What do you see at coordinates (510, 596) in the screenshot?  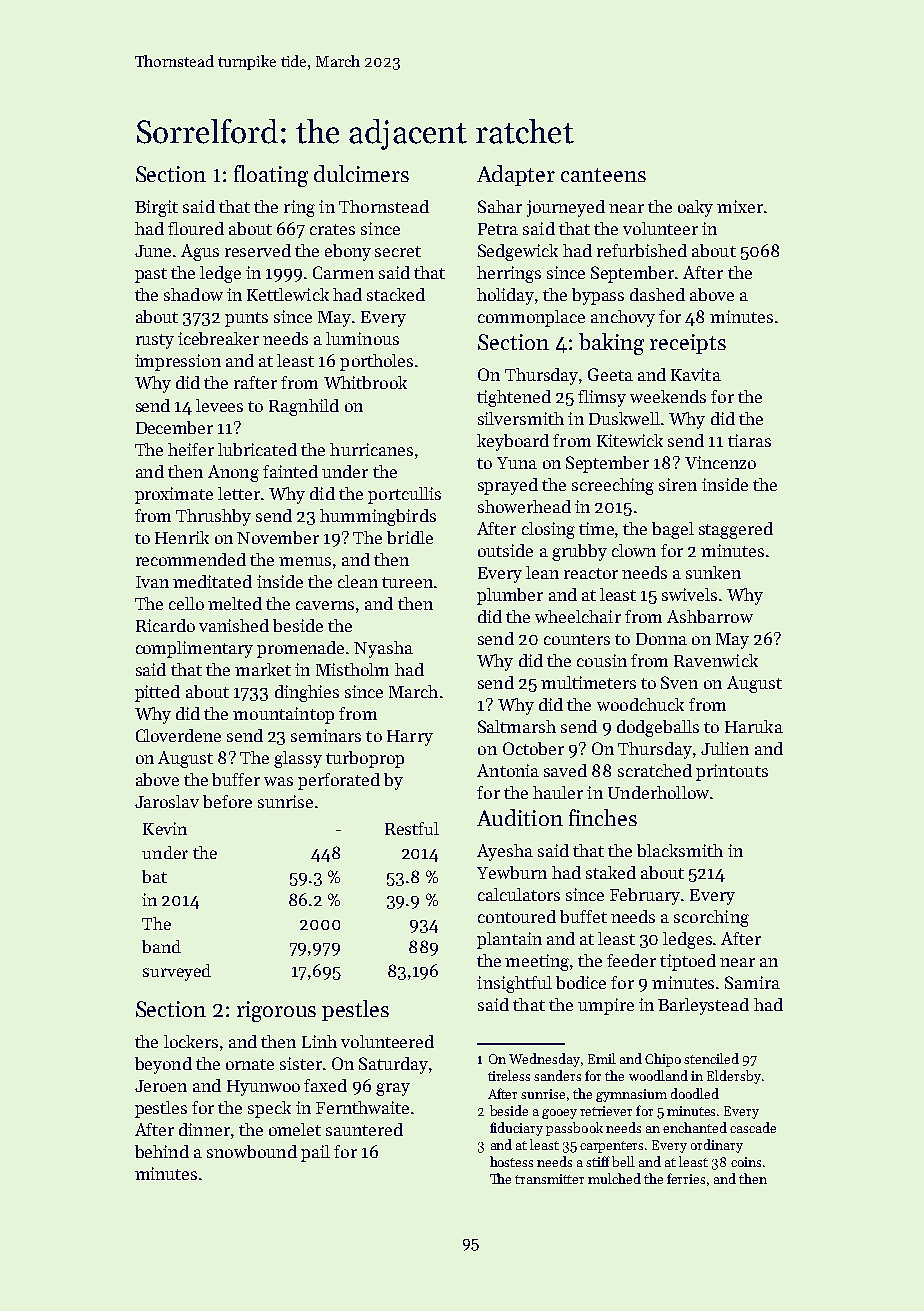 I see `plumber` at bounding box center [510, 596].
